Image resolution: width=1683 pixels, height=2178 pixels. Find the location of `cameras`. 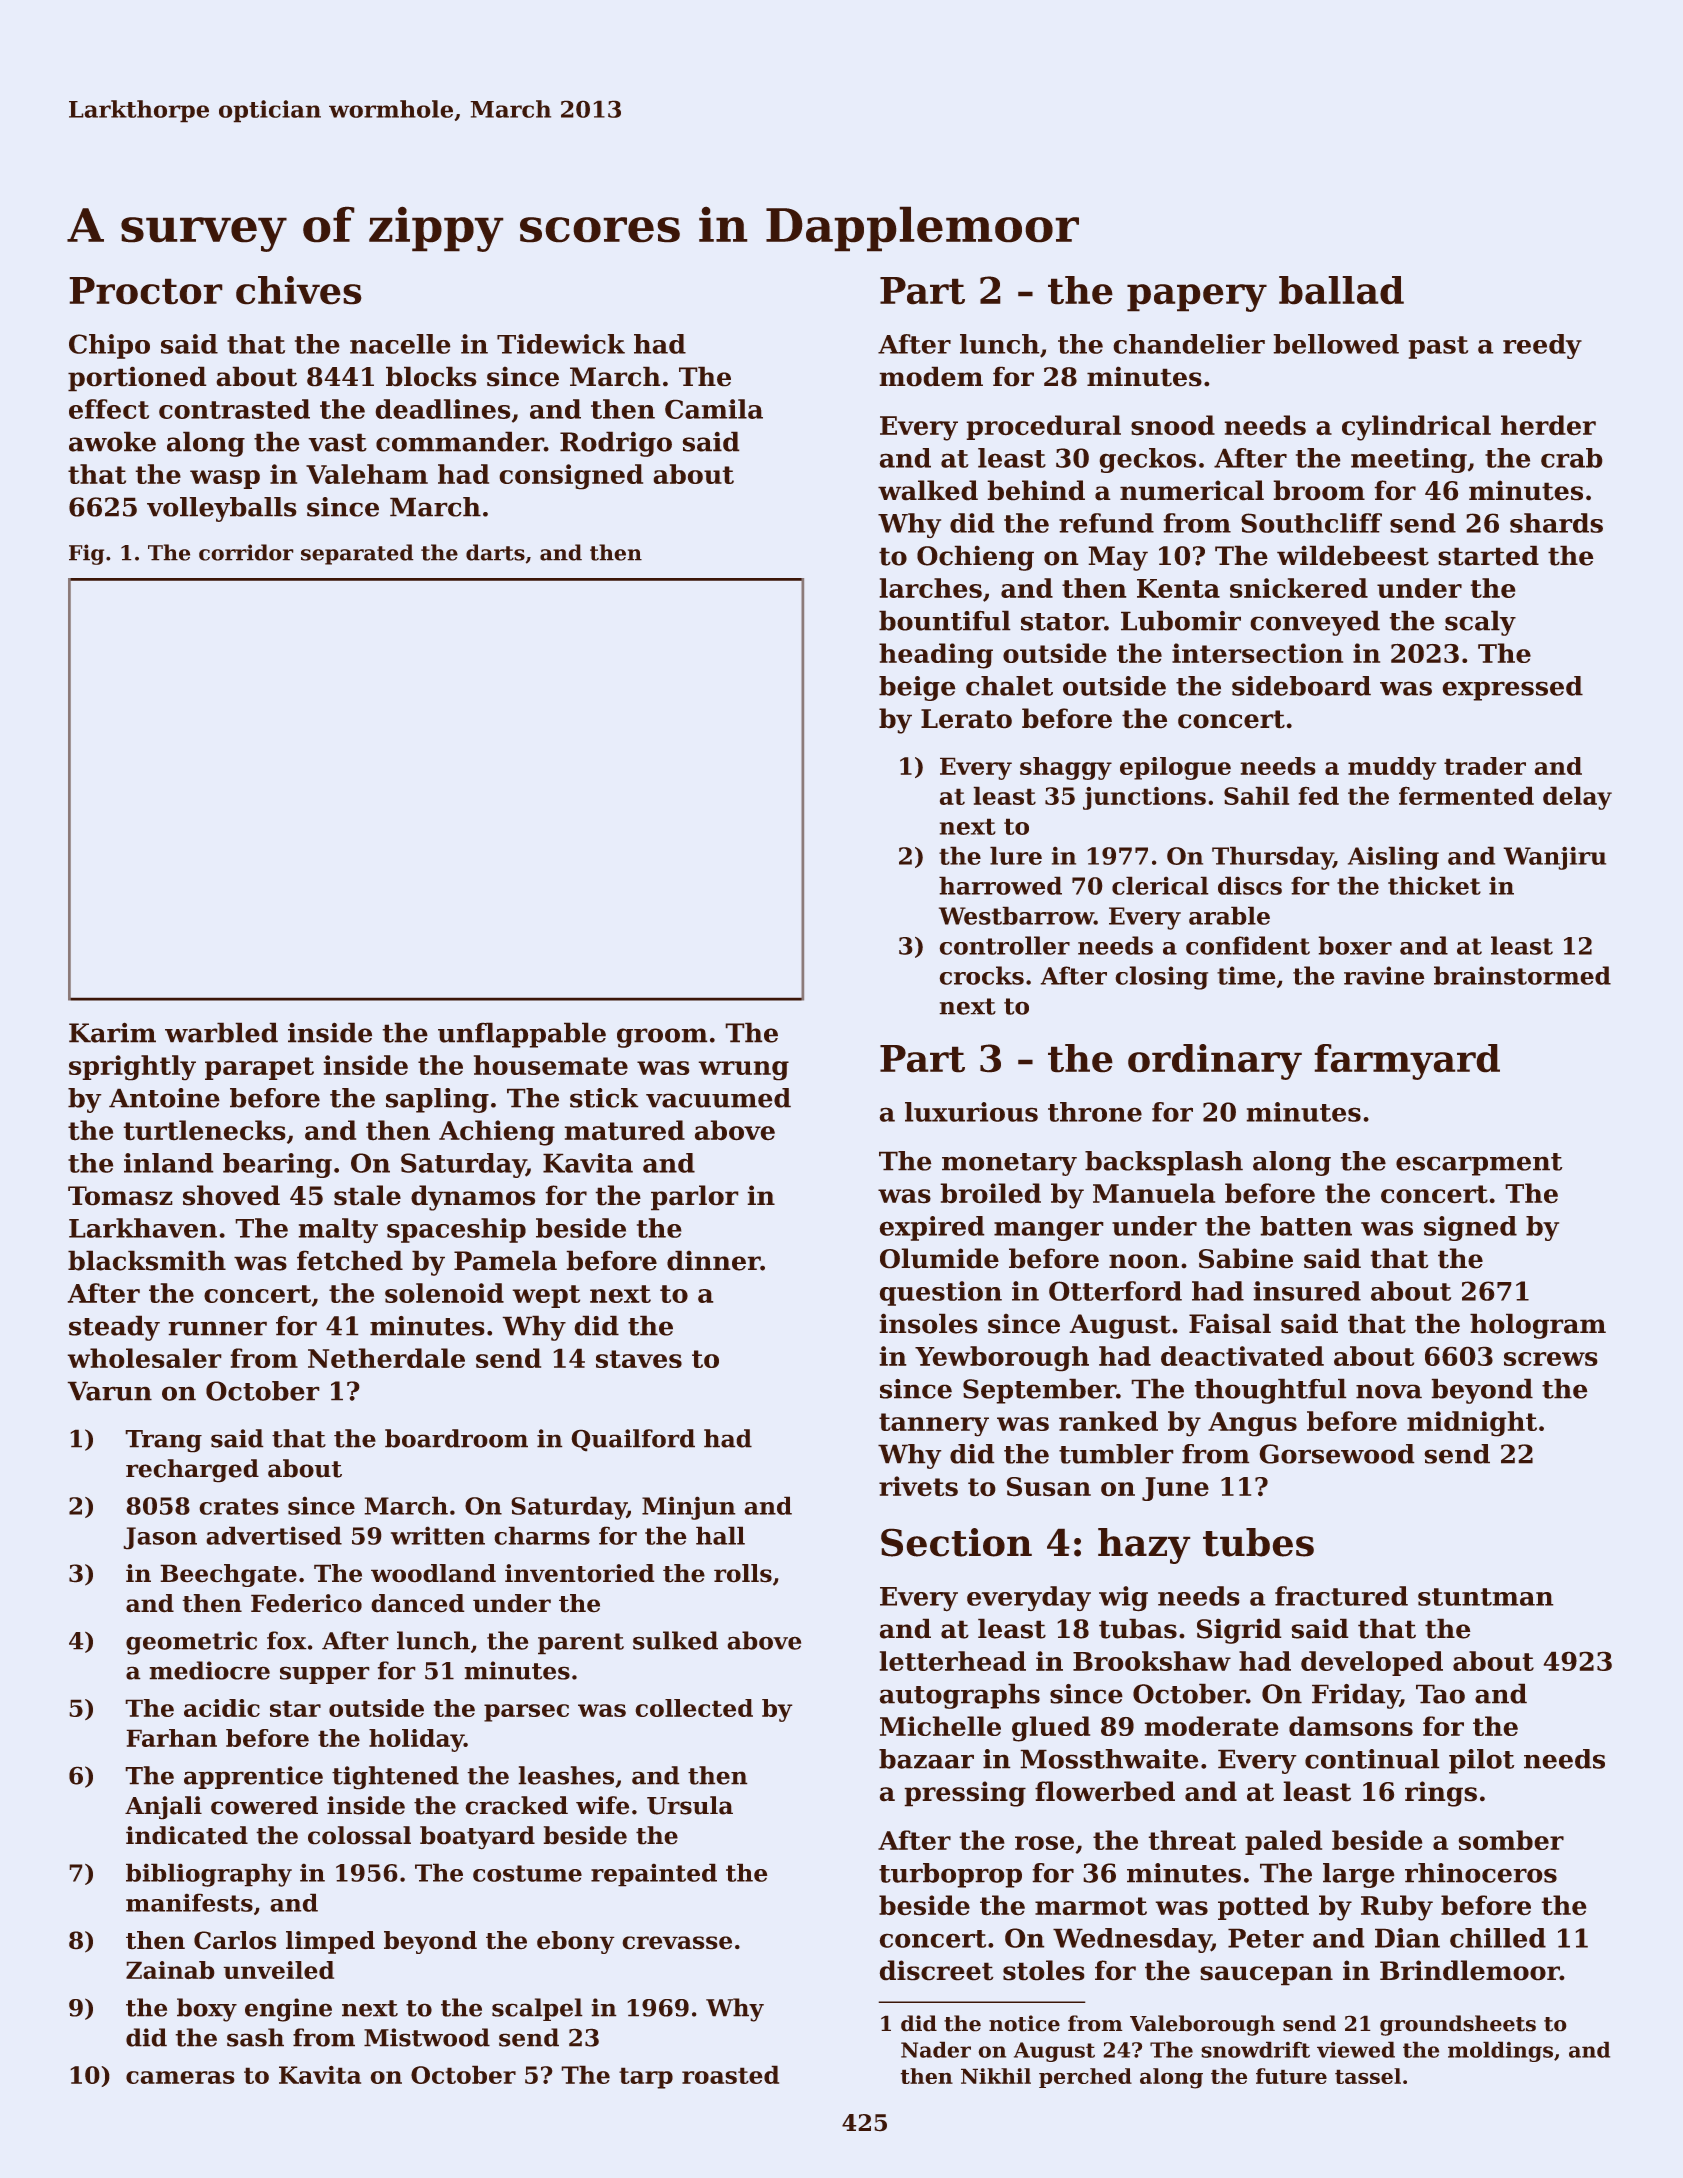

cameras is located at coordinates (180, 2077).
